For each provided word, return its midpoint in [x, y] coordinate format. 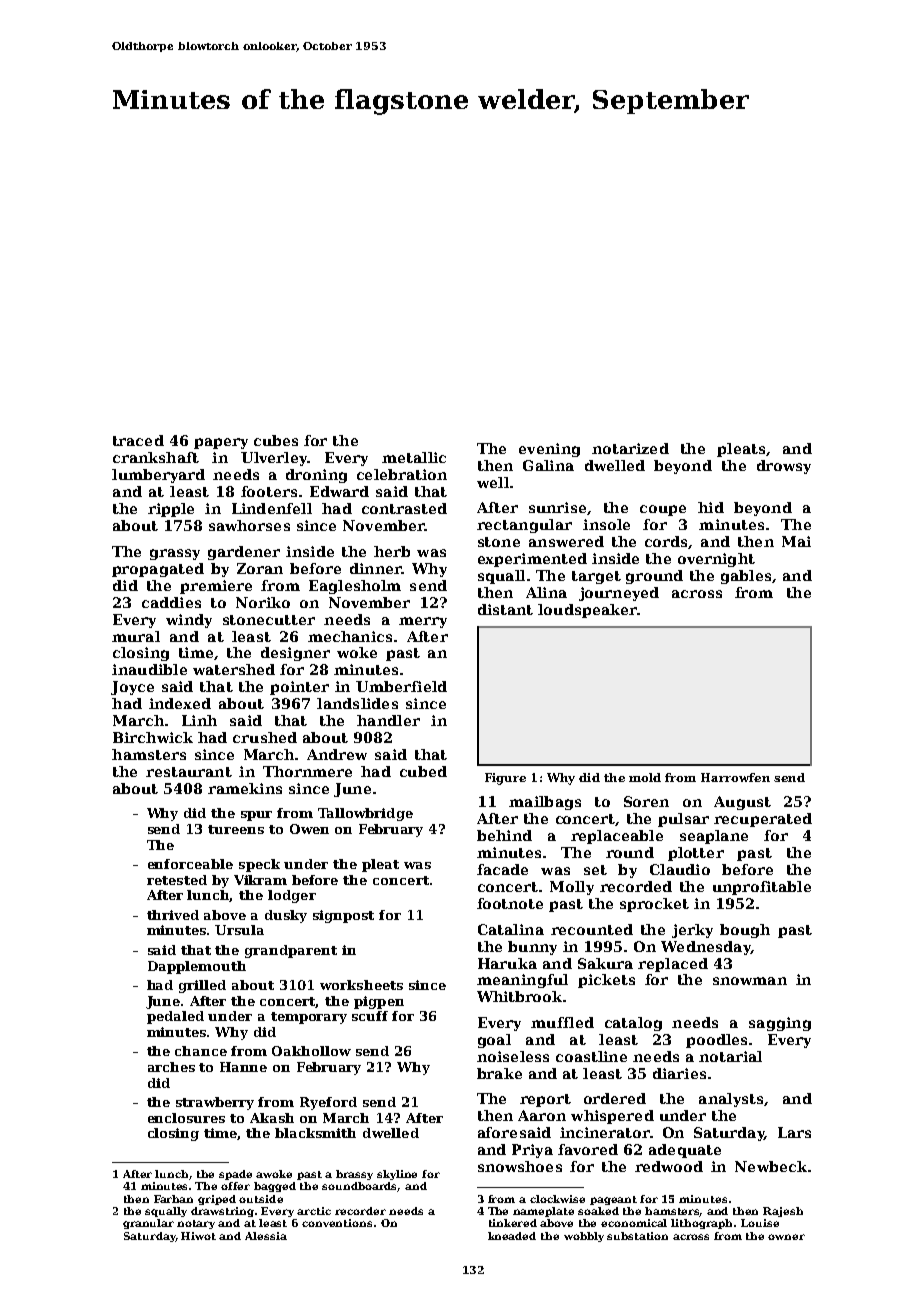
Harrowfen [735, 777]
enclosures [186, 1118]
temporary [309, 1018]
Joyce [132, 688]
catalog [633, 1024]
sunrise [557, 507]
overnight [716, 560]
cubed [423, 771]
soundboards [360, 1187]
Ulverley [274, 459]
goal [494, 1041]
